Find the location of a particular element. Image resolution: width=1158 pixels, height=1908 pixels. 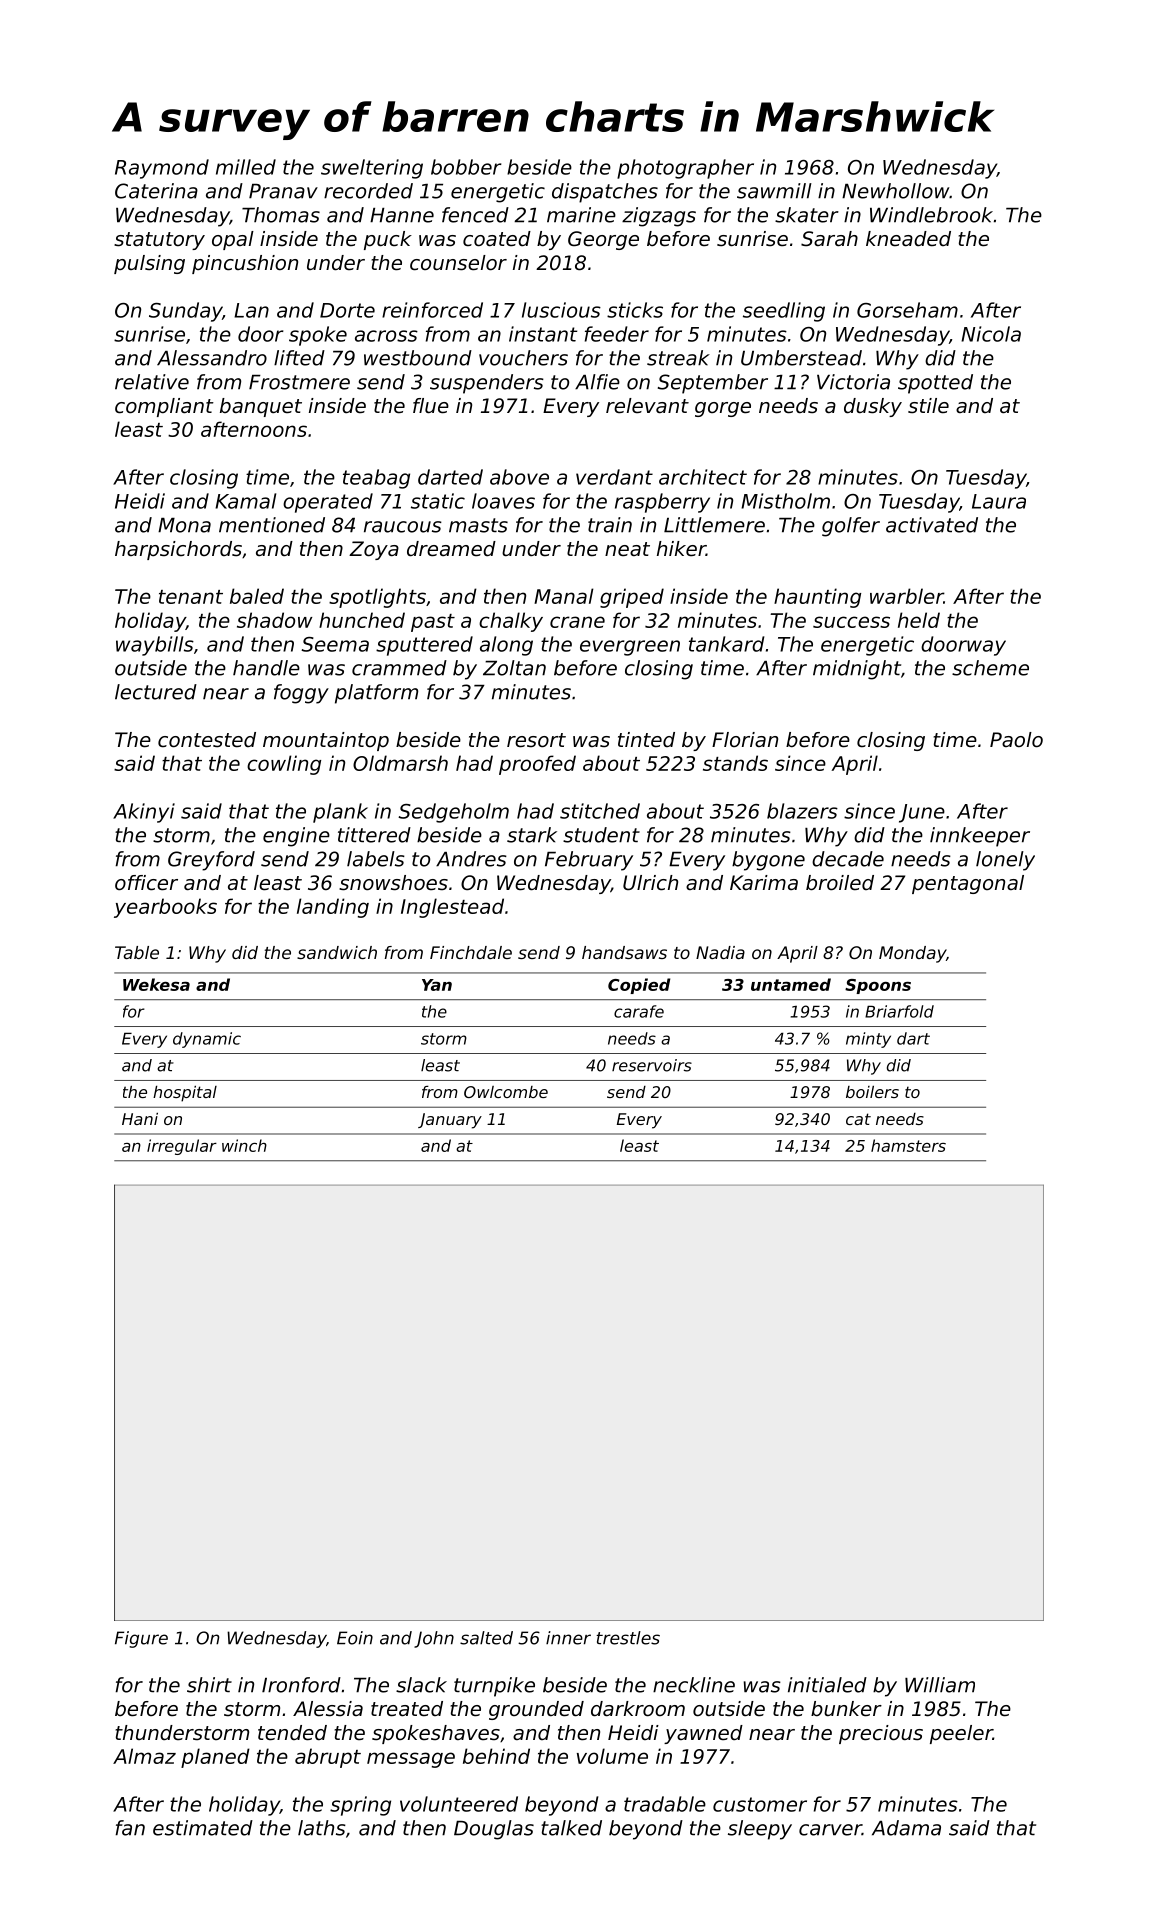

Kamal is located at coordinates (245, 501).
